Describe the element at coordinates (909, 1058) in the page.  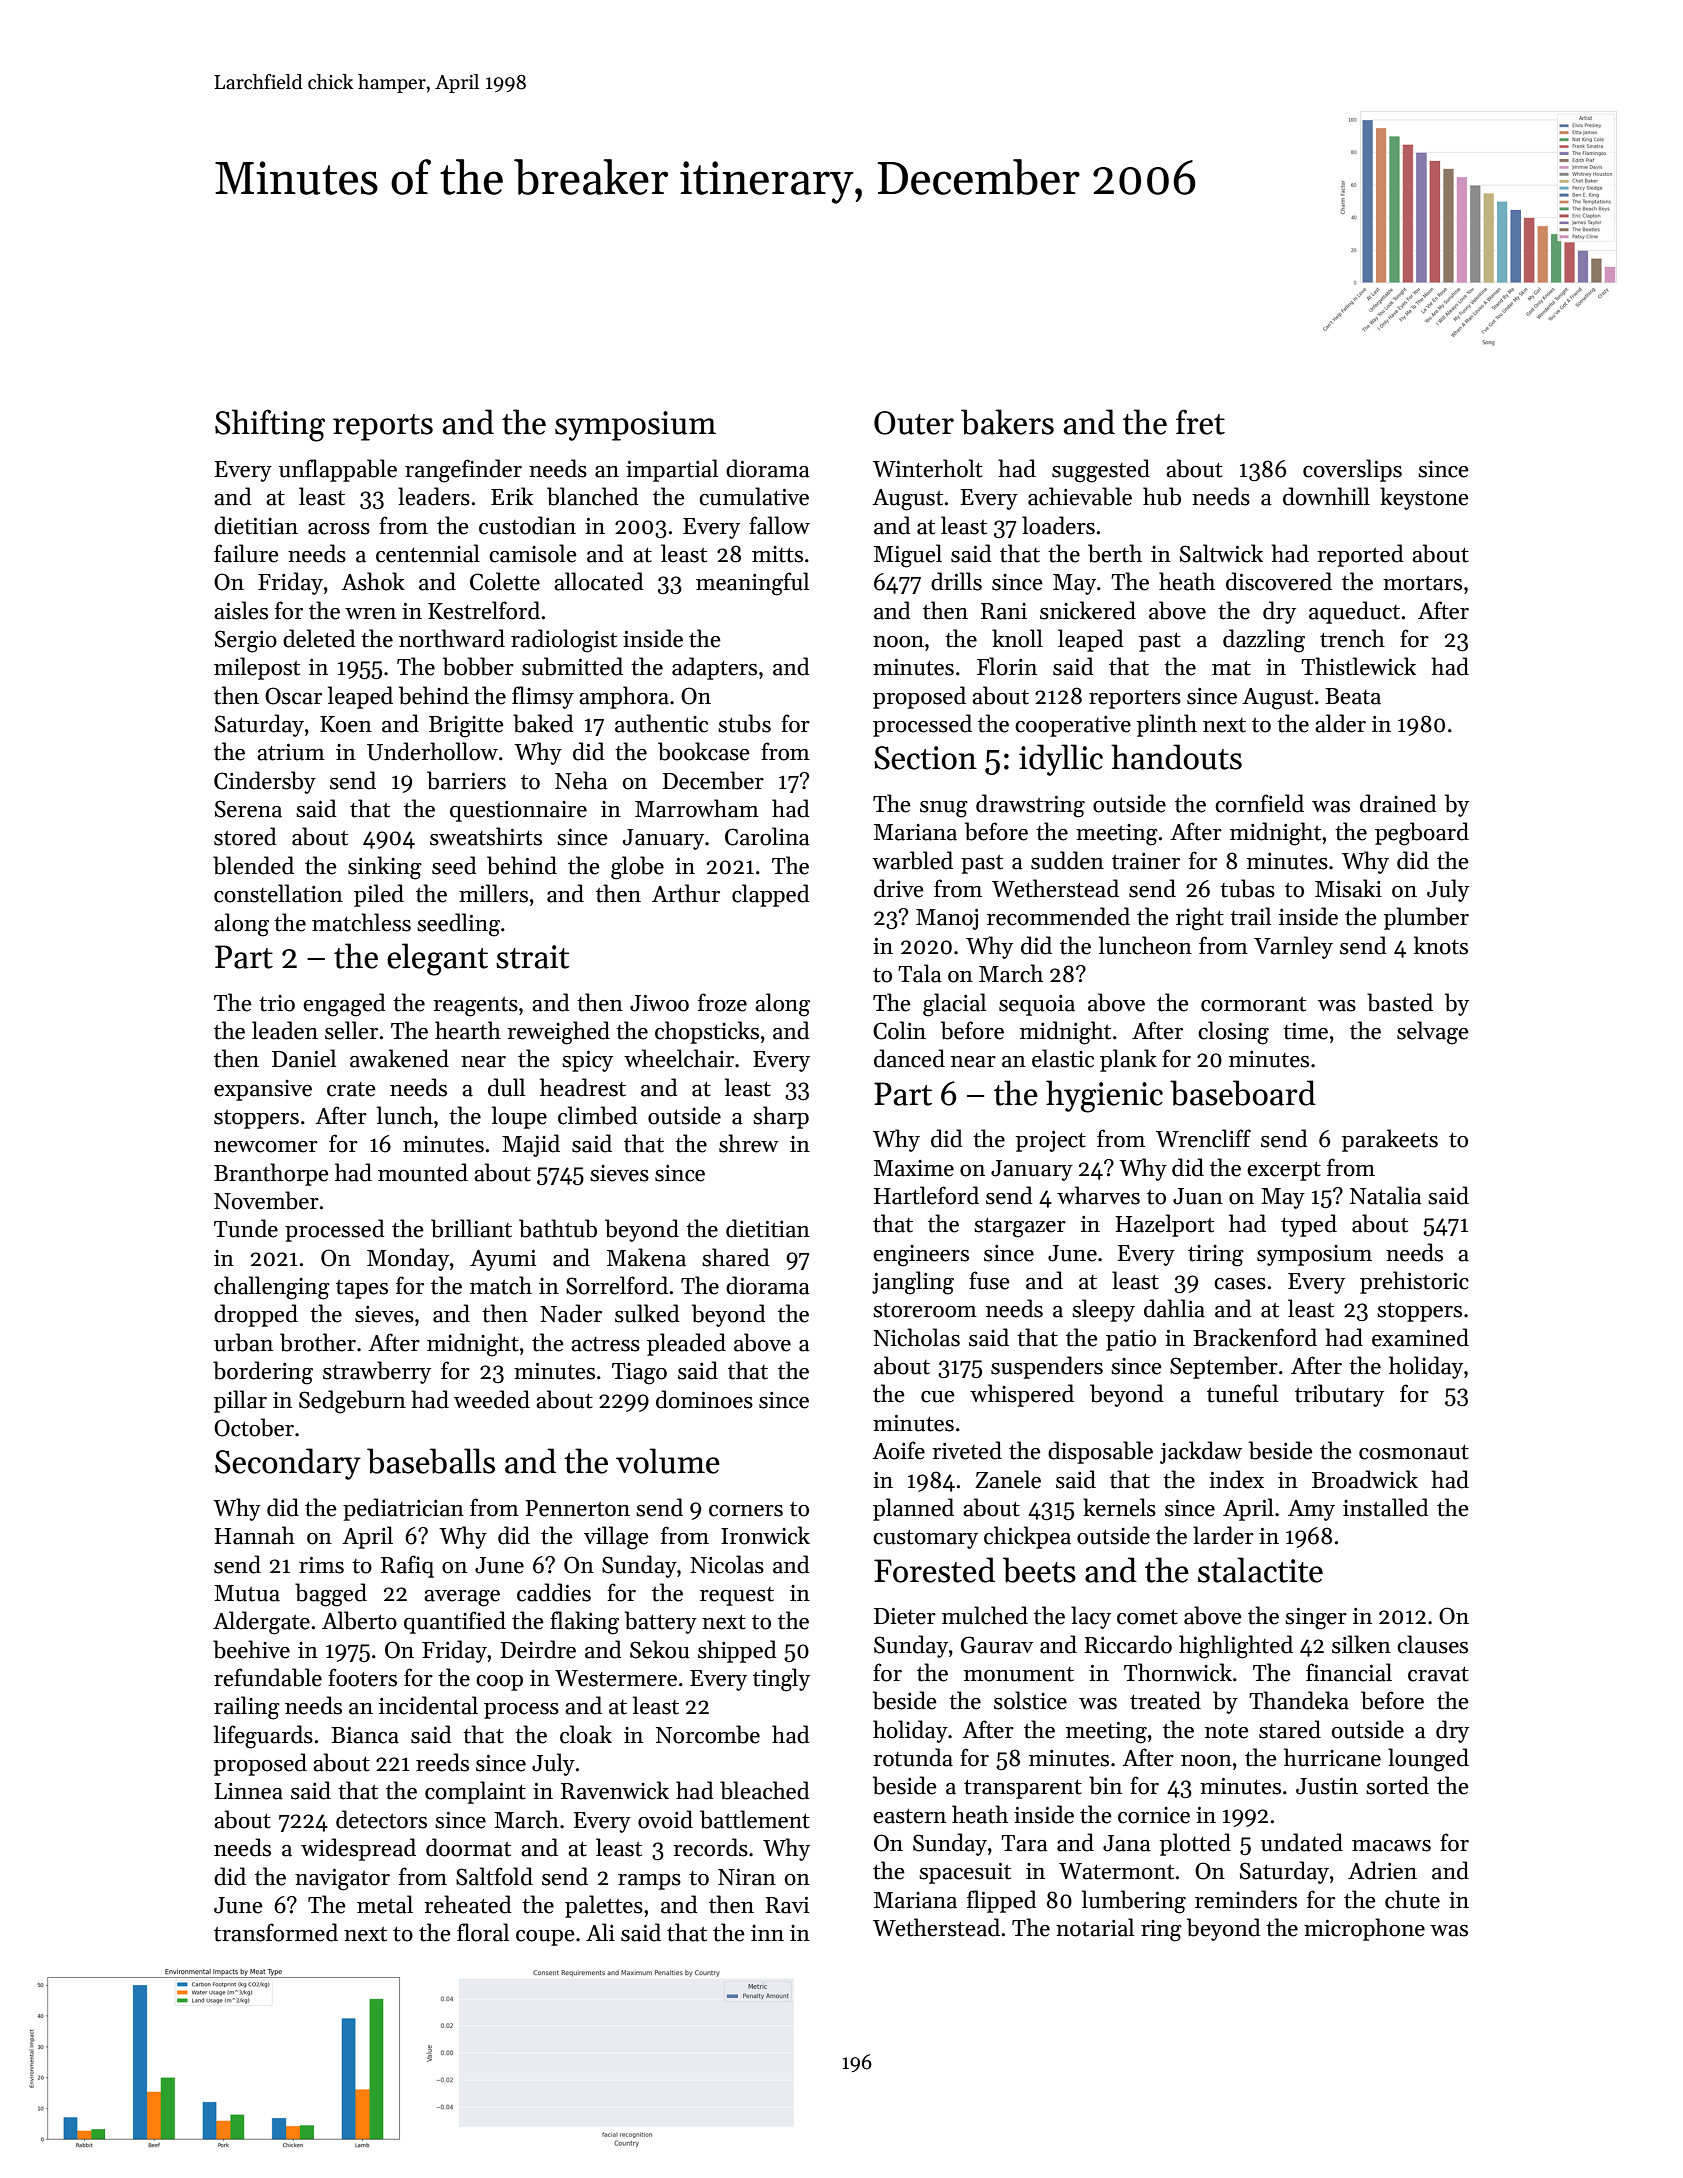
I see `danced` at that location.
